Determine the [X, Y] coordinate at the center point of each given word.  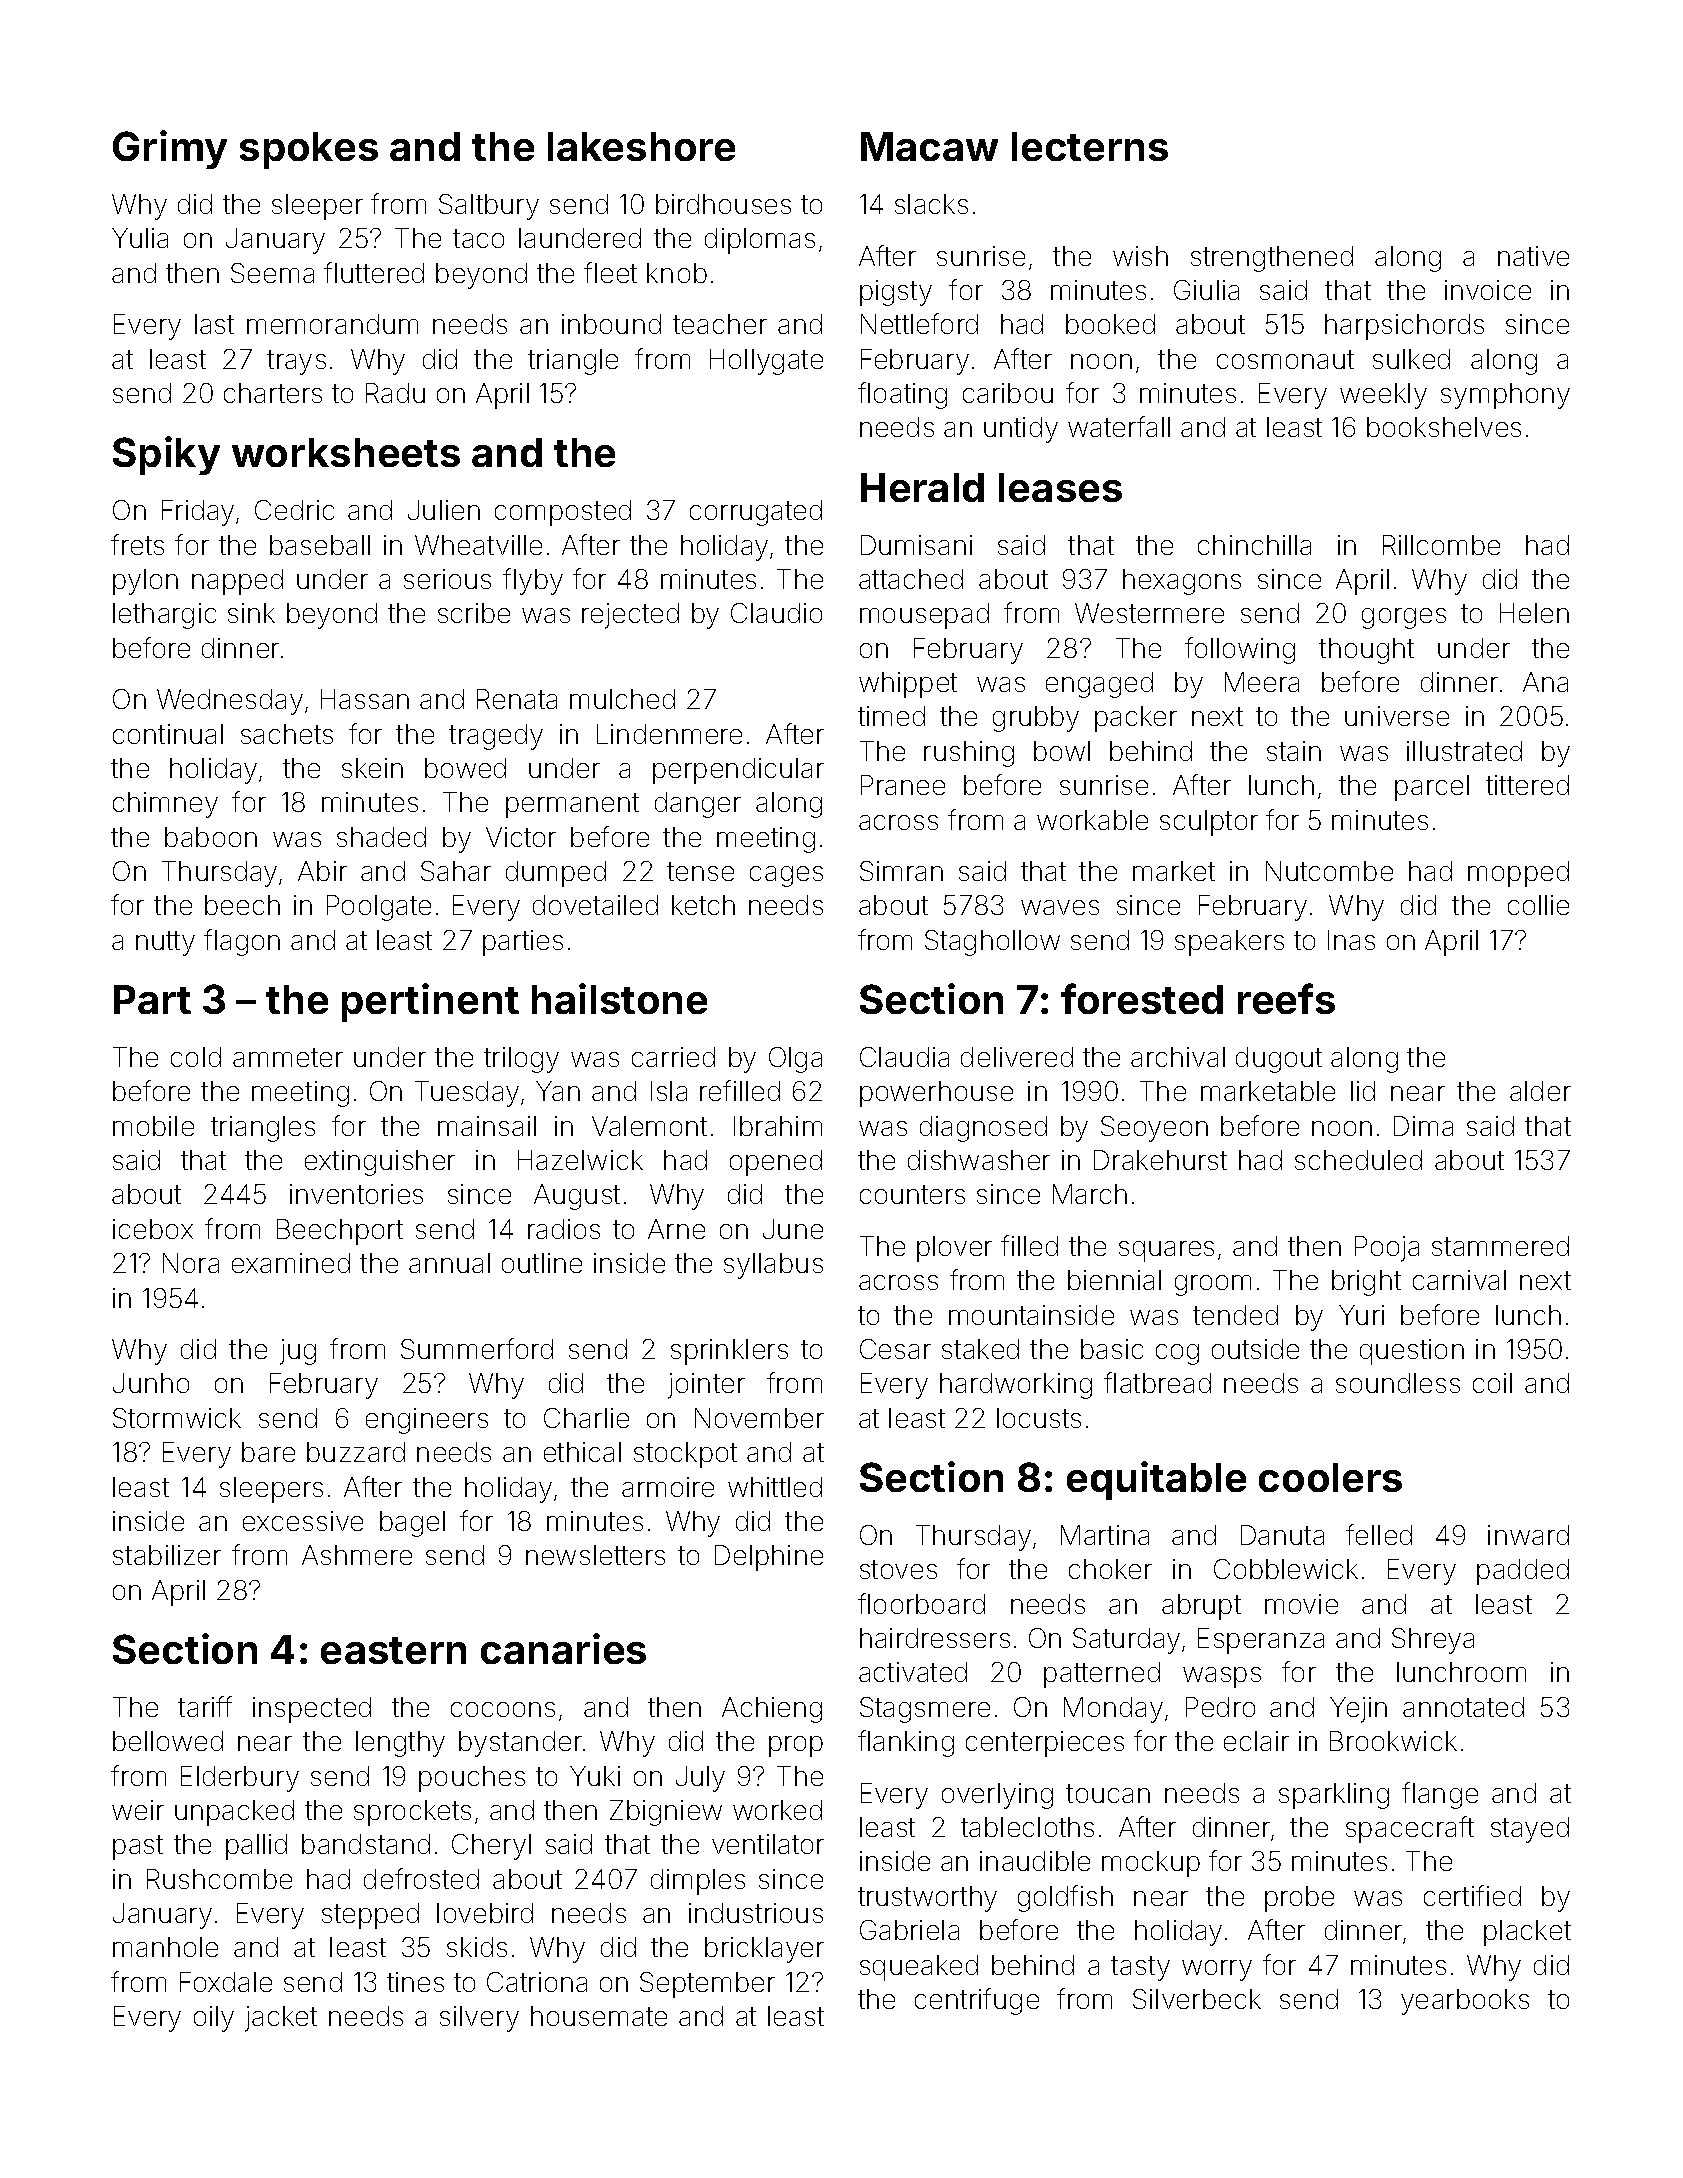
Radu [395, 393]
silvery [479, 2019]
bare [268, 1452]
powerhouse [936, 1094]
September [707, 1985]
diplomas [760, 241]
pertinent [430, 1002]
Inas [1351, 940]
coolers [1330, 1477]
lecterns [1090, 146]
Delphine [769, 1558]
